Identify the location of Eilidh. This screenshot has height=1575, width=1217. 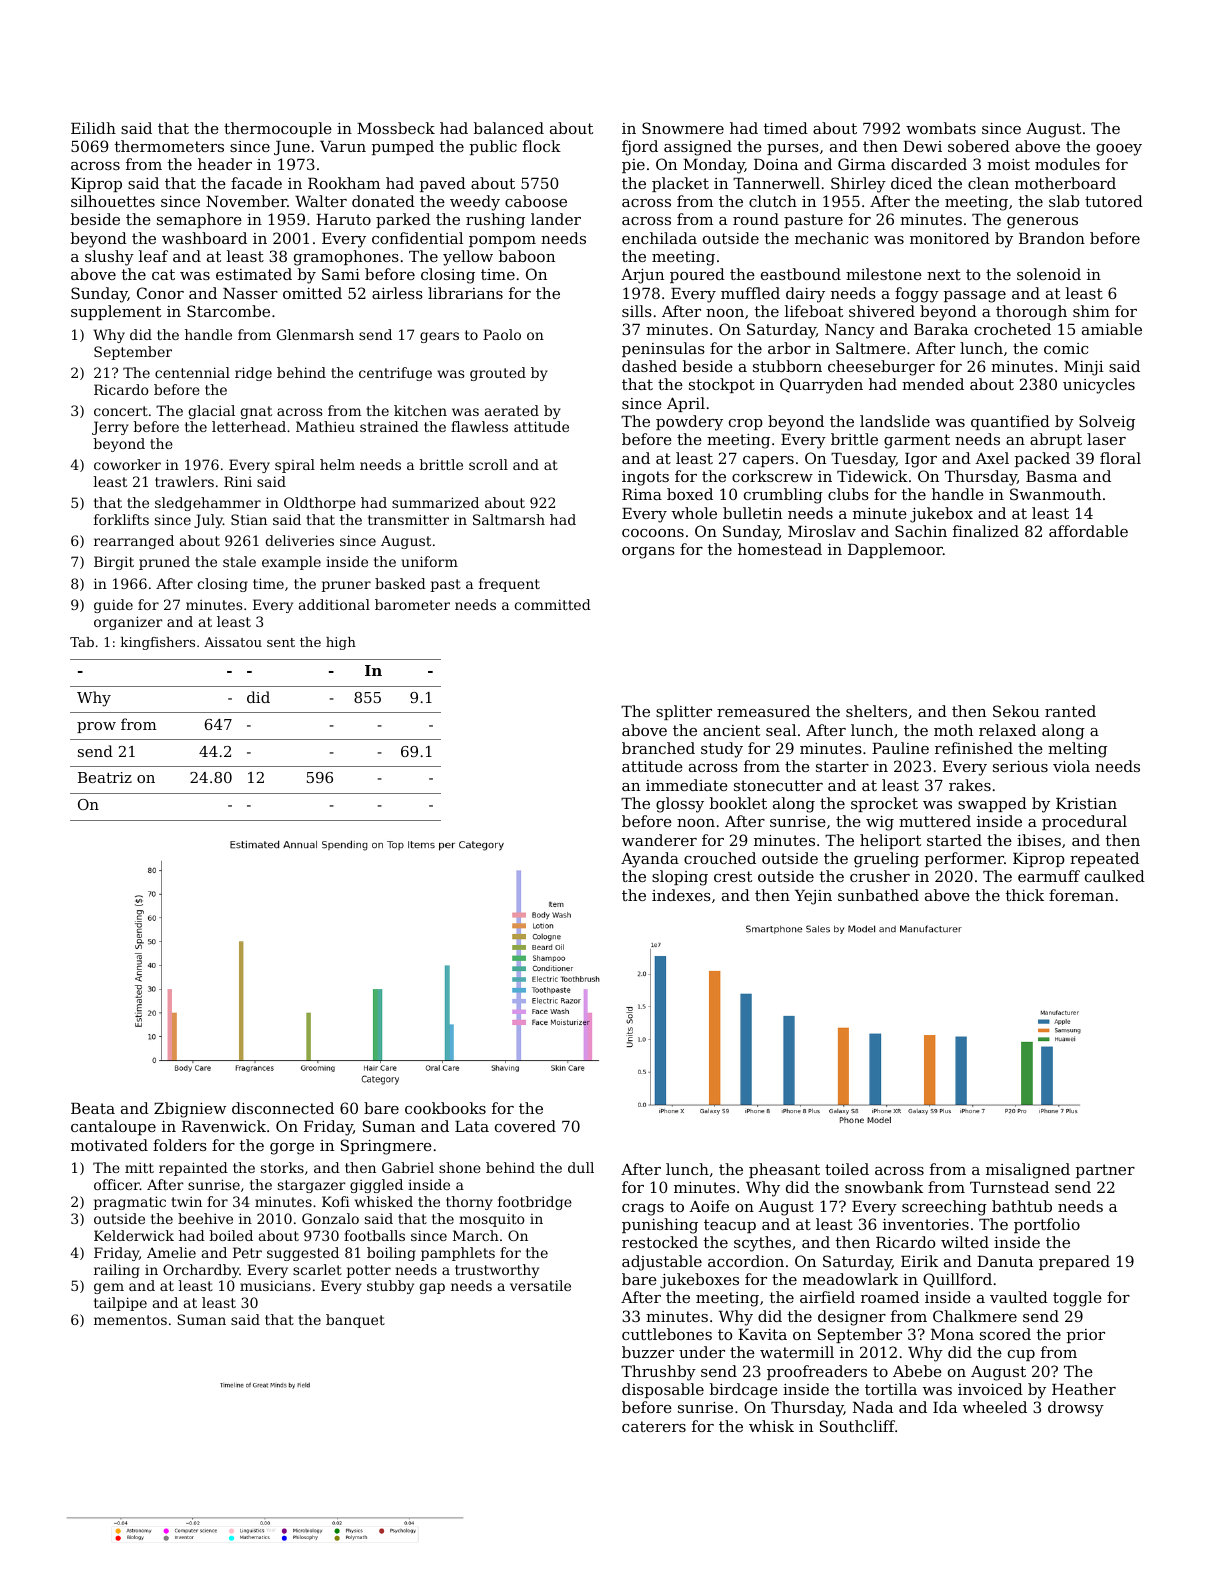
(93, 128).
